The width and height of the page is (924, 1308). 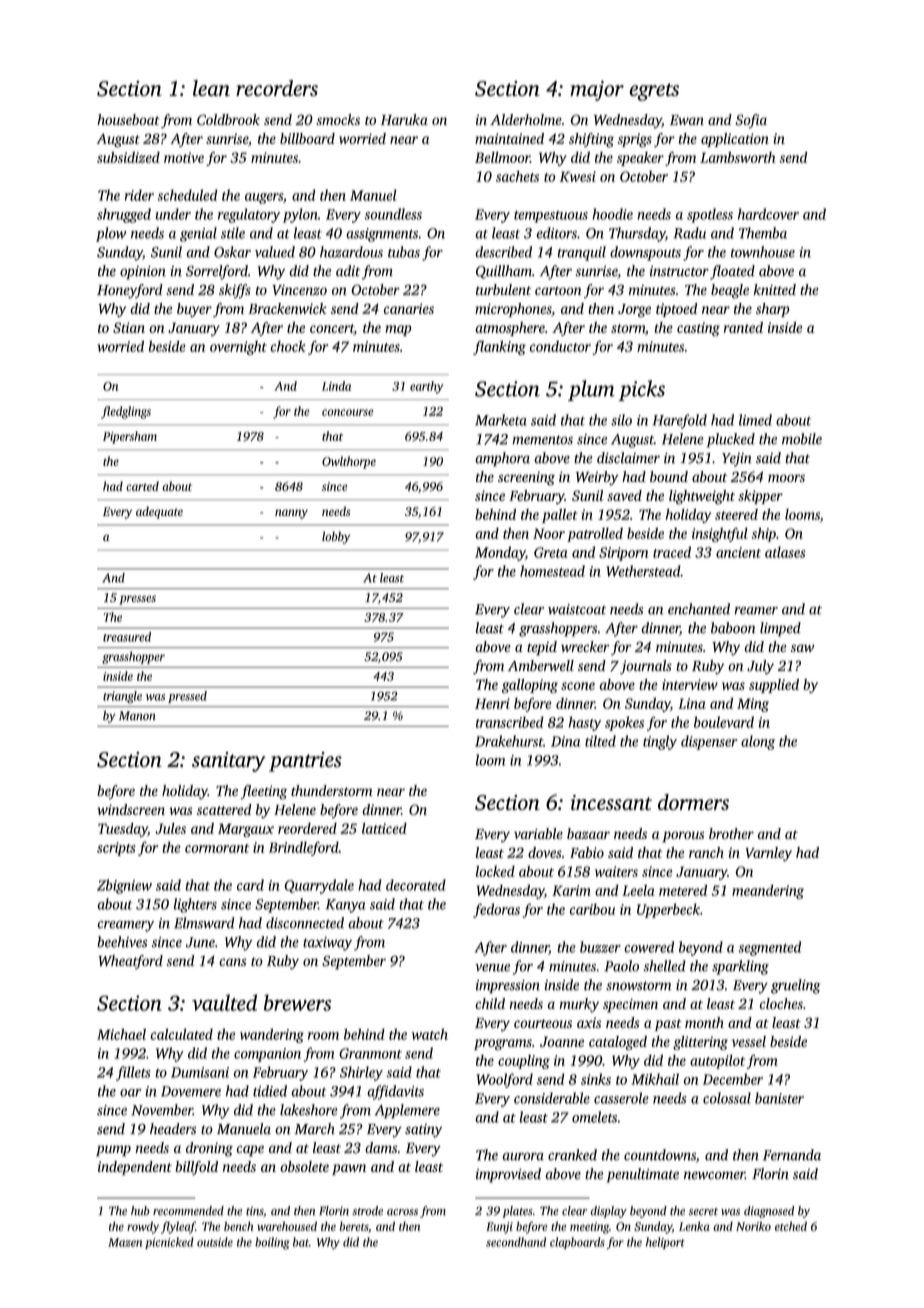 I want to click on hub, so click(x=140, y=1211).
